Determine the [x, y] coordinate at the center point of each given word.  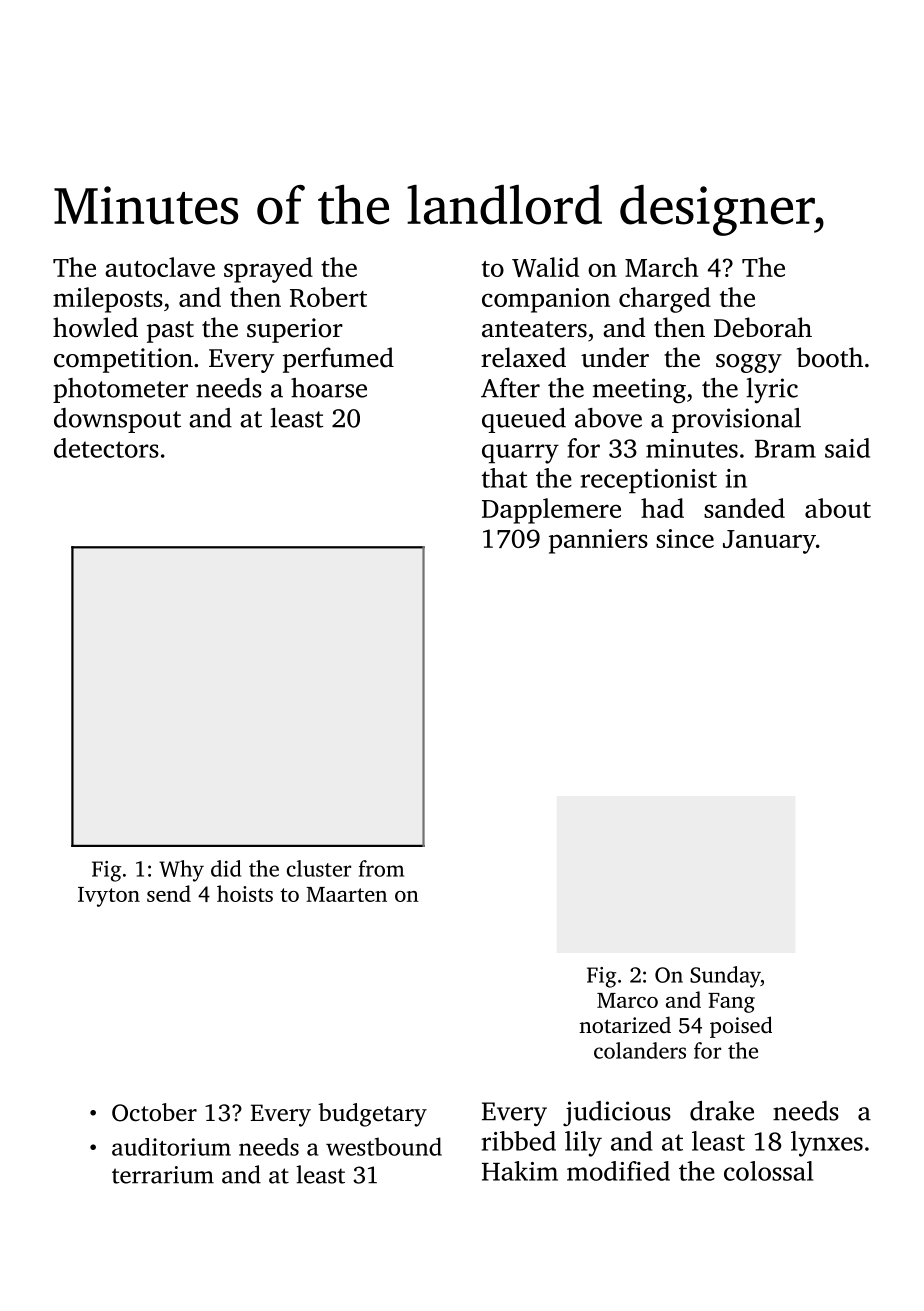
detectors [106, 448]
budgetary [372, 1115]
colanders [640, 1050]
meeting [639, 391]
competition [123, 360]
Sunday [725, 977]
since [685, 538]
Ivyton [109, 897]
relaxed [523, 357]
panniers [598, 541]
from [381, 868]
